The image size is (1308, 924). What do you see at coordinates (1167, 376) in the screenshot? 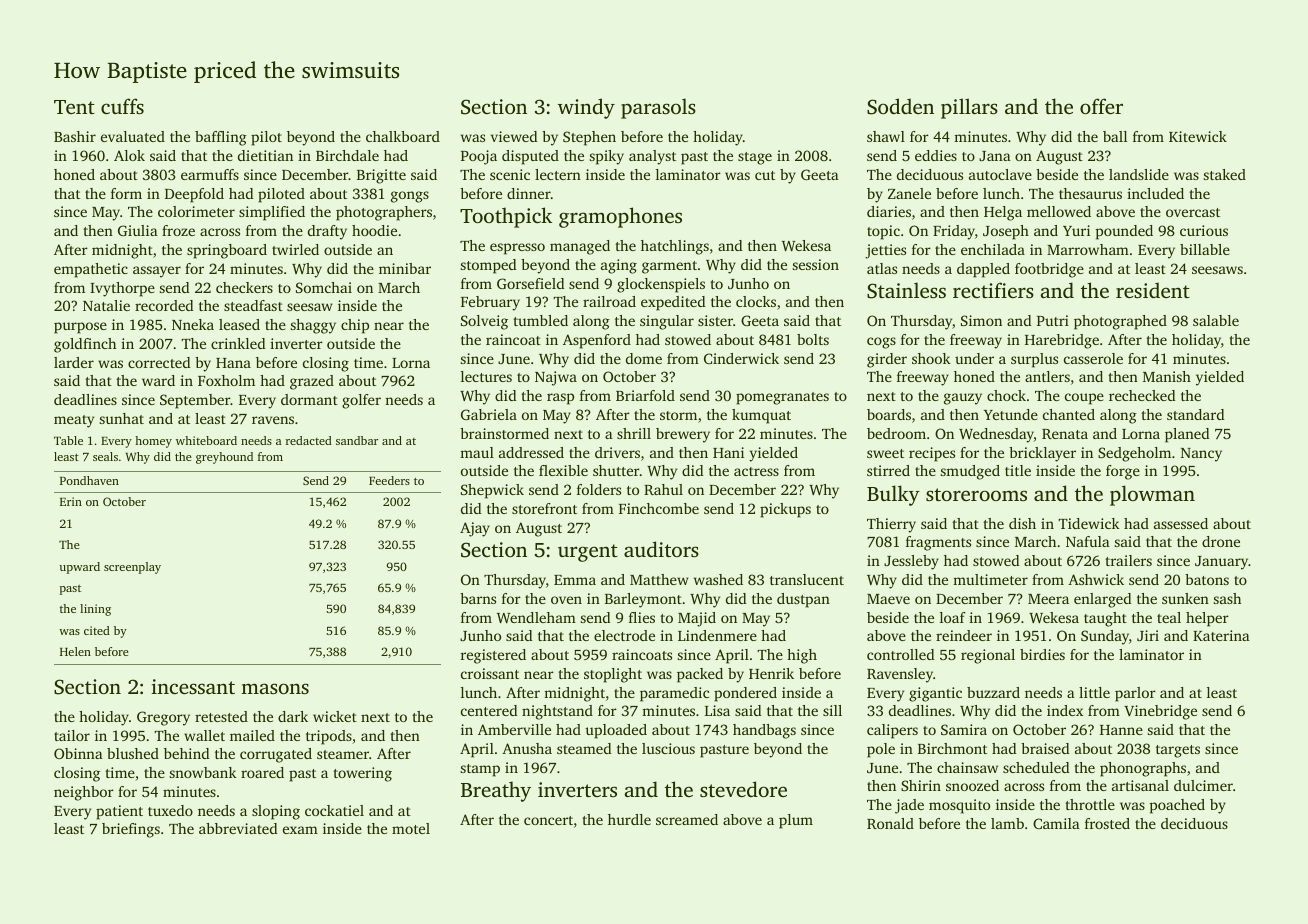
I see `Manish` at bounding box center [1167, 376].
